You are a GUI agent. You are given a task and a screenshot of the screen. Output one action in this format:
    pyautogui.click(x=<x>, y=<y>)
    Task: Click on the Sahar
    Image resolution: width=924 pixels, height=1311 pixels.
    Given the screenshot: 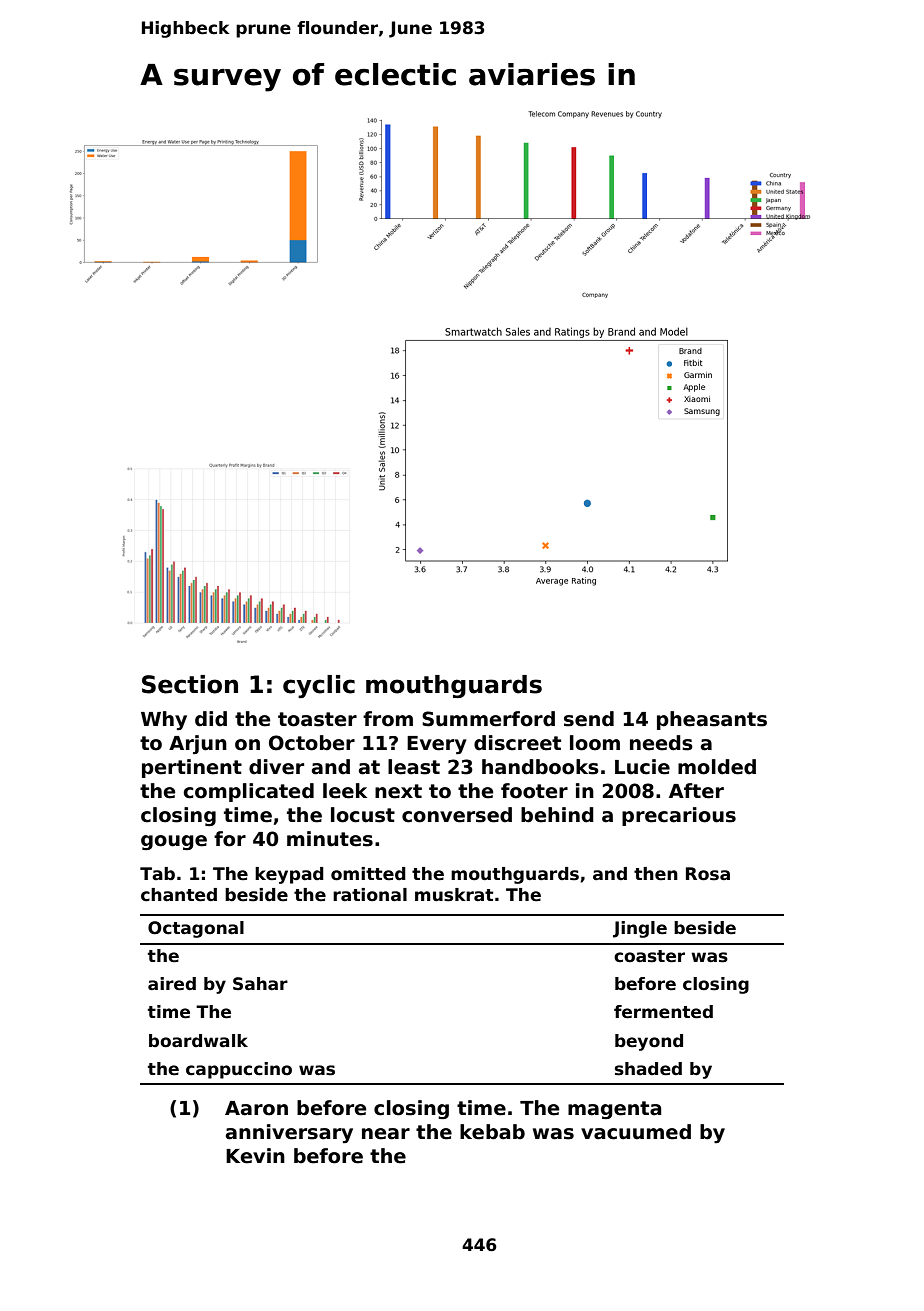 What is the action you would take?
    pyautogui.click(x=260, y=984)
